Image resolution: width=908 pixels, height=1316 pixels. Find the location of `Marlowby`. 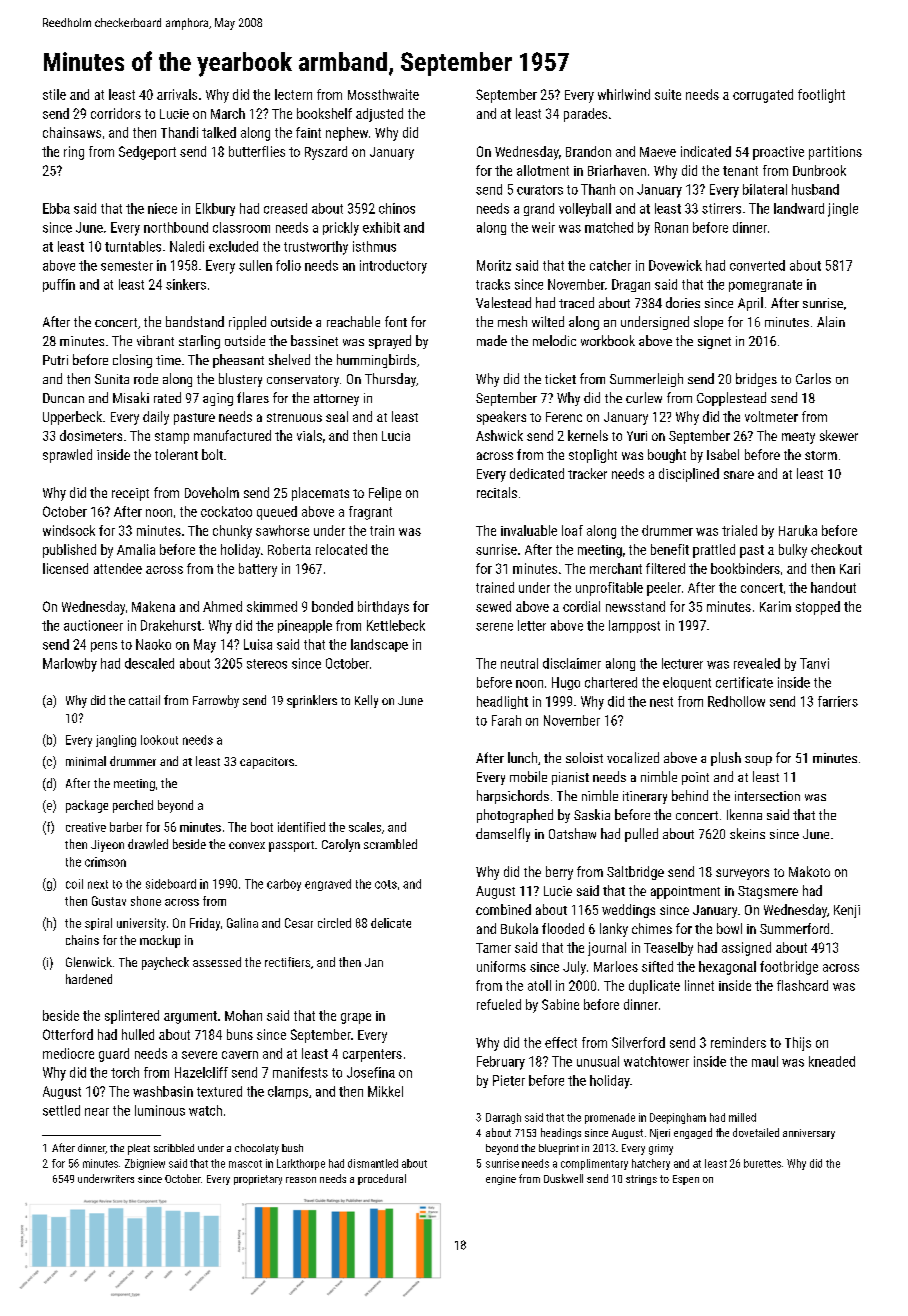

Marlowby is located at coordinates (70, 665).
